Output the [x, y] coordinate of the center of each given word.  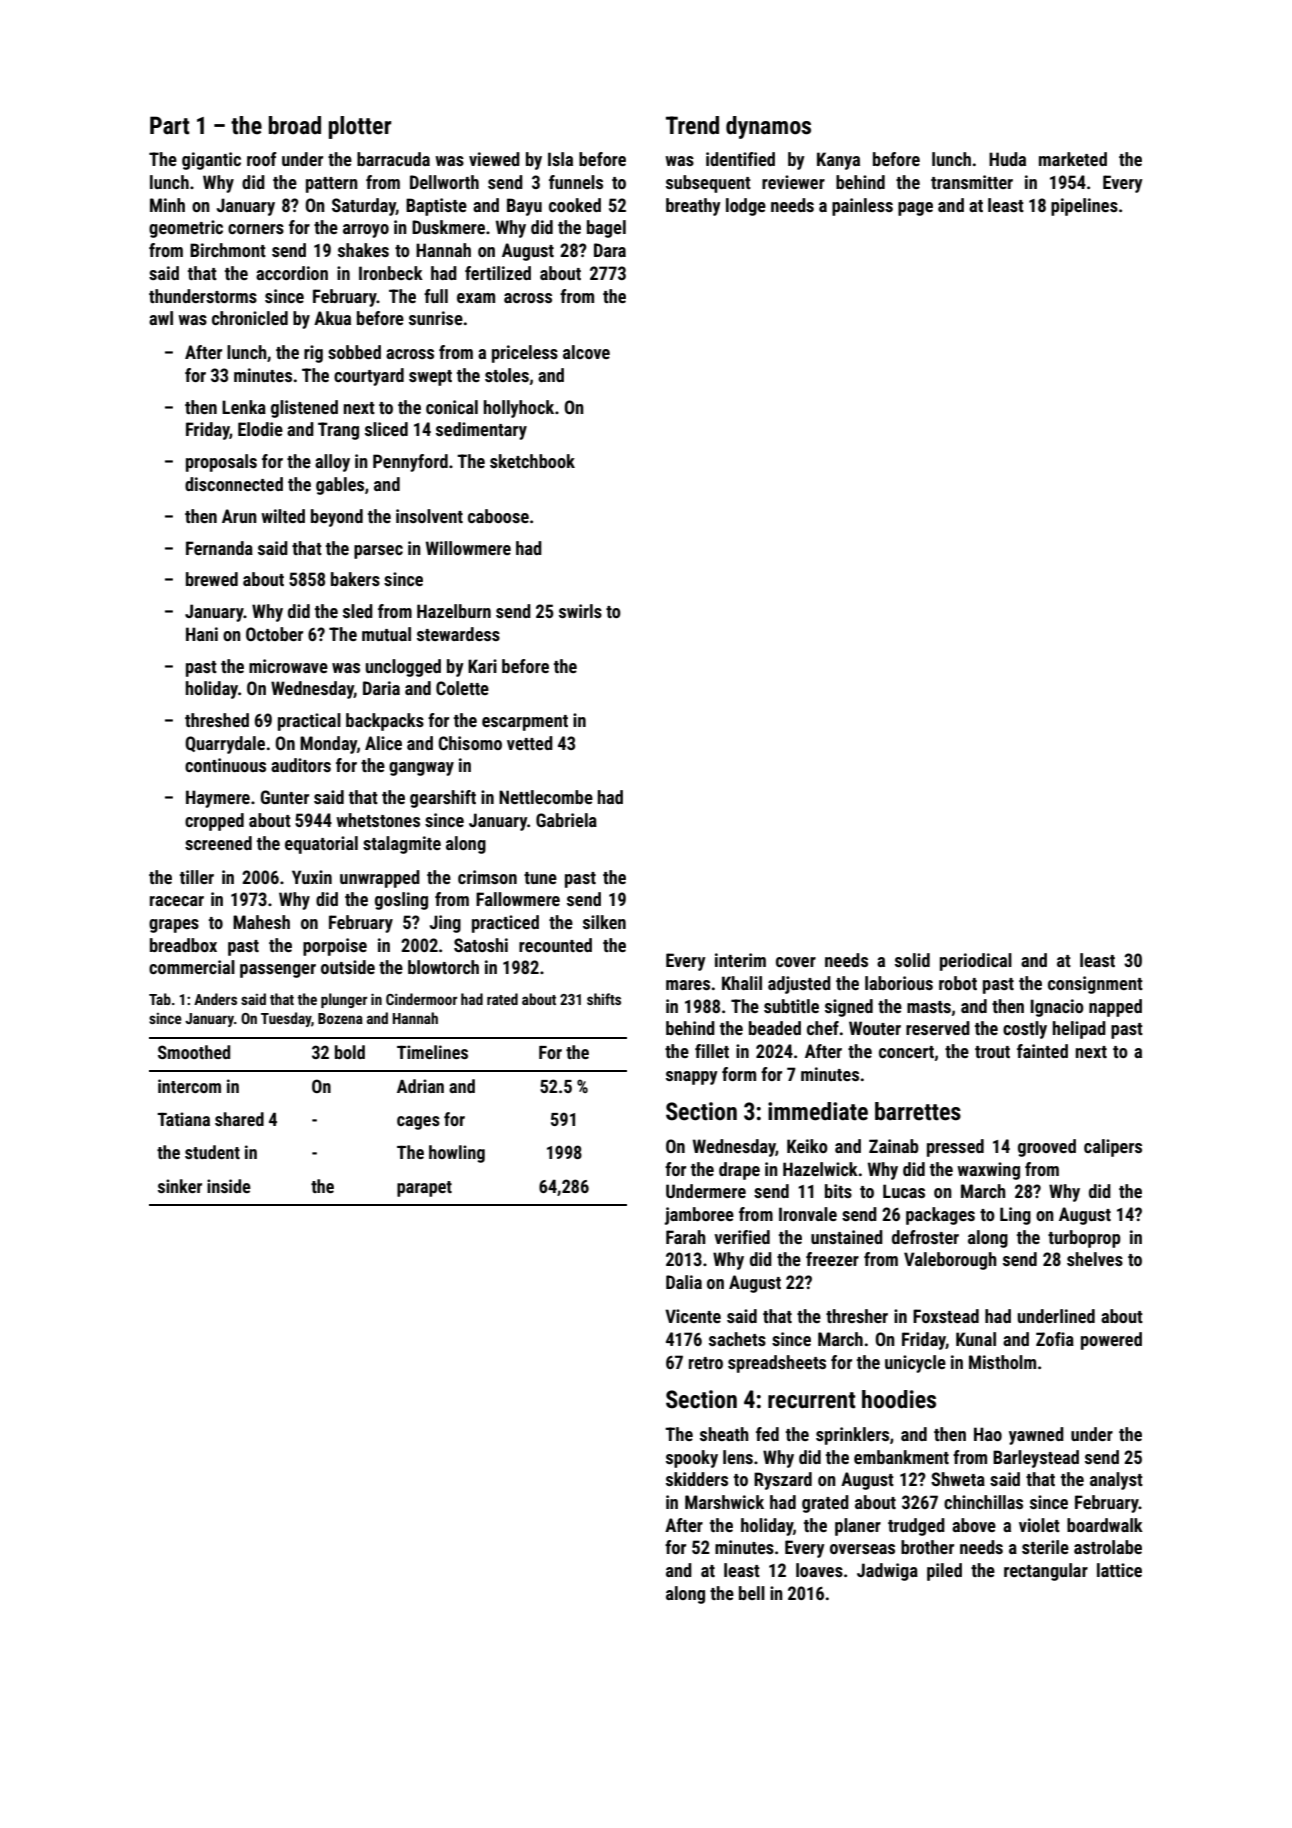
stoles [507, 375]
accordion [292, 273]
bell [752, 1593]
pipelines [1084, 207]
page [915, 209]
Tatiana [183, 1119]
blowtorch [443, 967]
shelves [1095, 1259]
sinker [180, 1186]
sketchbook [532, 461]
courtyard [369, 377]
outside [348, 967]
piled [944, 1572]
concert [906, 1052]
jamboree [699, 1216]
